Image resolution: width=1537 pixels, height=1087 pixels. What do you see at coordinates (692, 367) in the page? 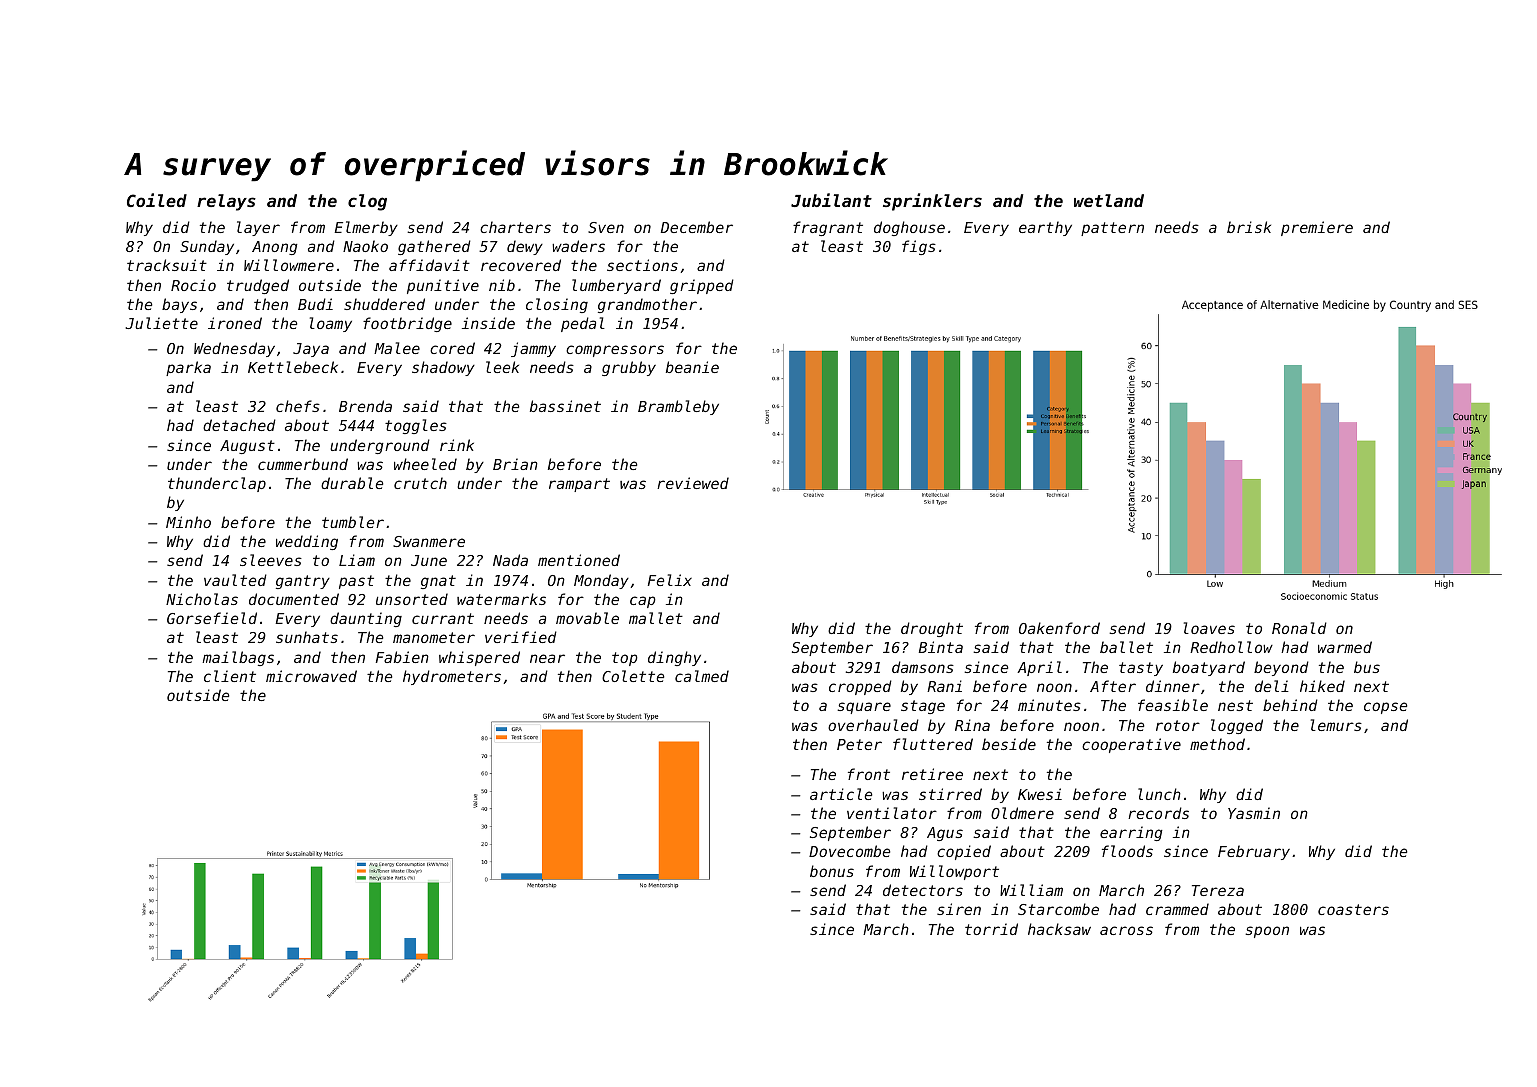
I see `beanie` at bounding box center [692, 367].
